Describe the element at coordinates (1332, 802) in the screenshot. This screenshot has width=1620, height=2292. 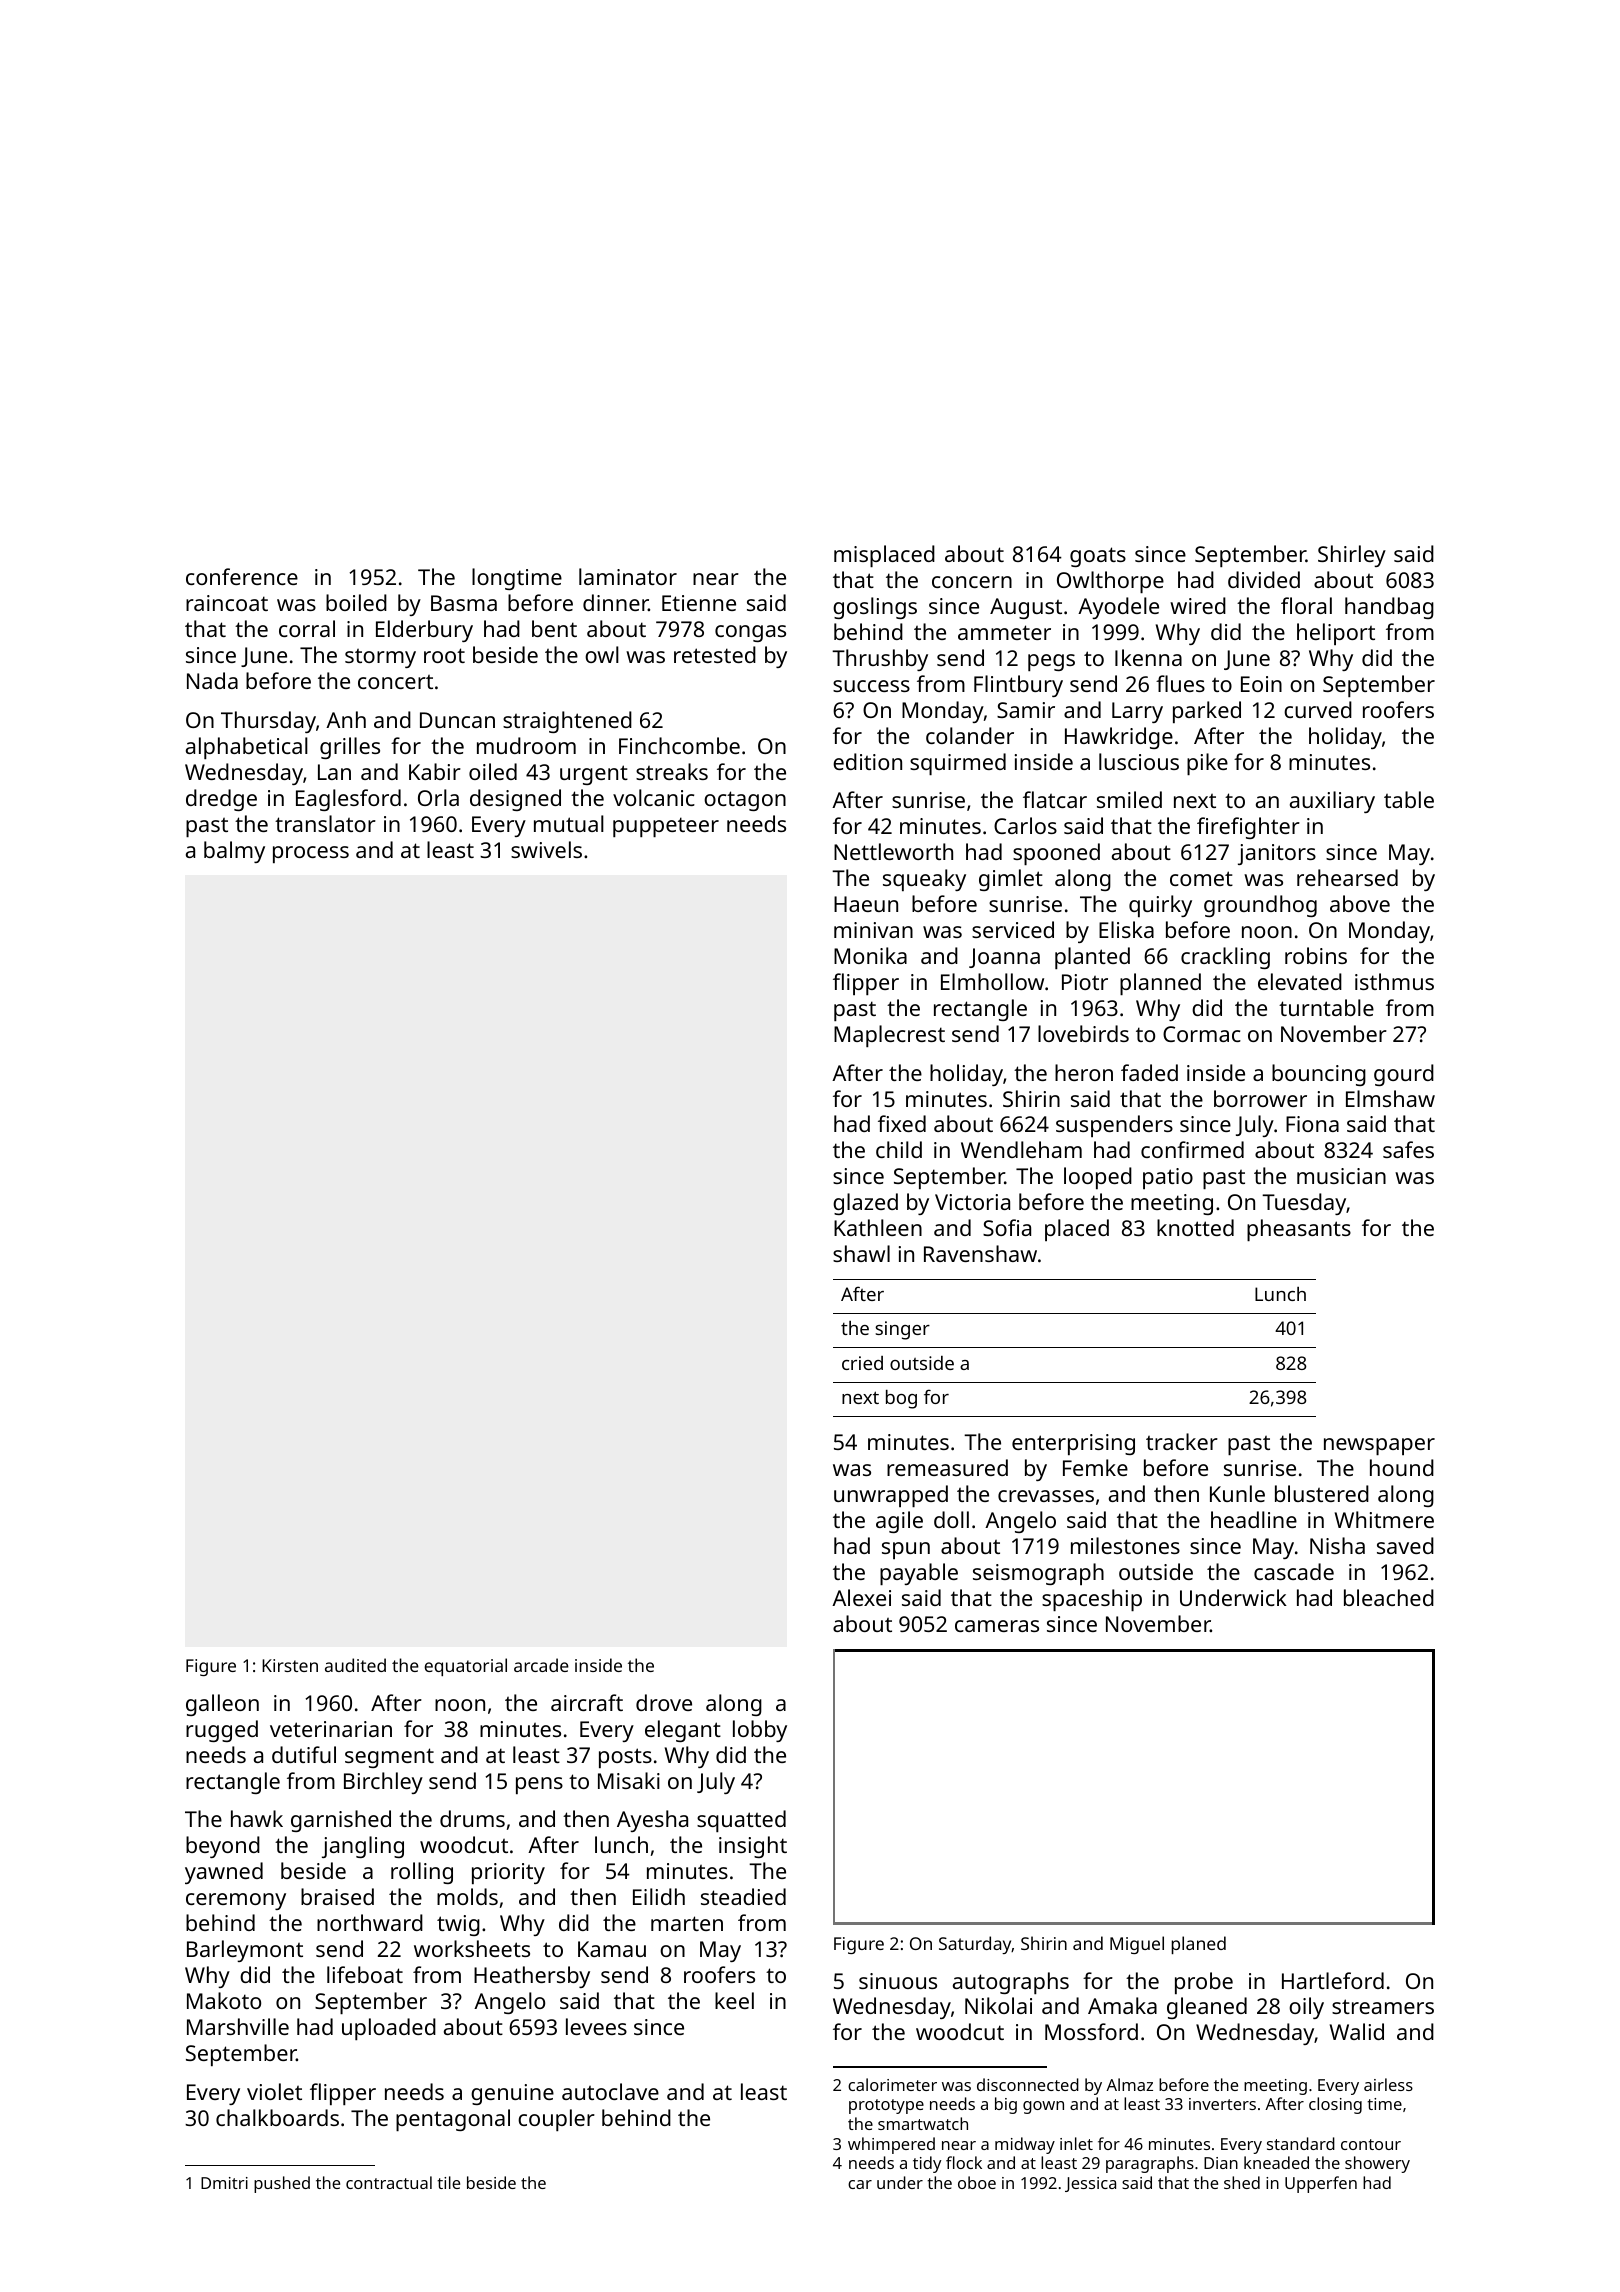
I see `auxiliary` at that location.
